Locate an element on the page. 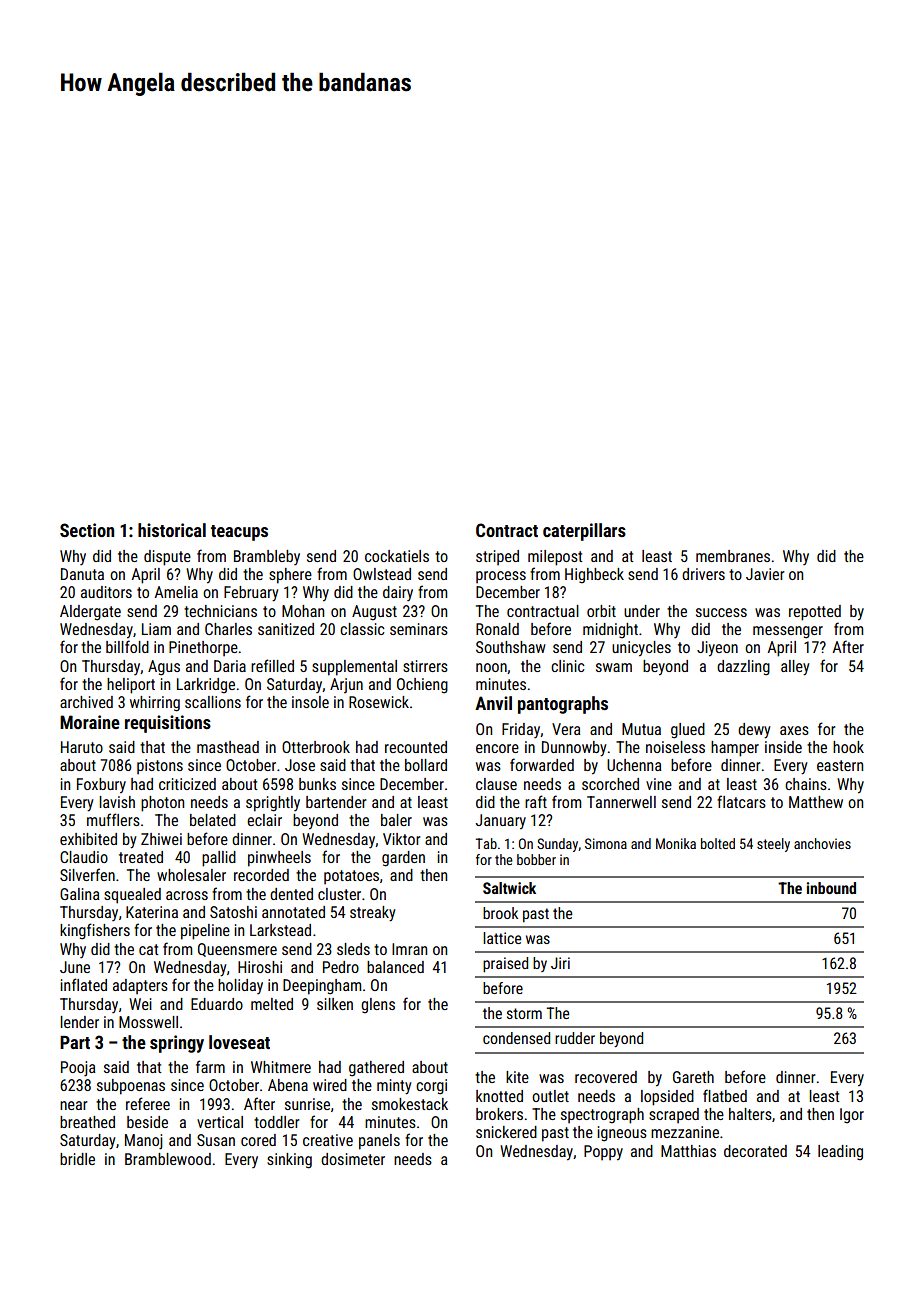 The height and width of the page is (1314, 924). glens is located at coordinates (378, 1006).
